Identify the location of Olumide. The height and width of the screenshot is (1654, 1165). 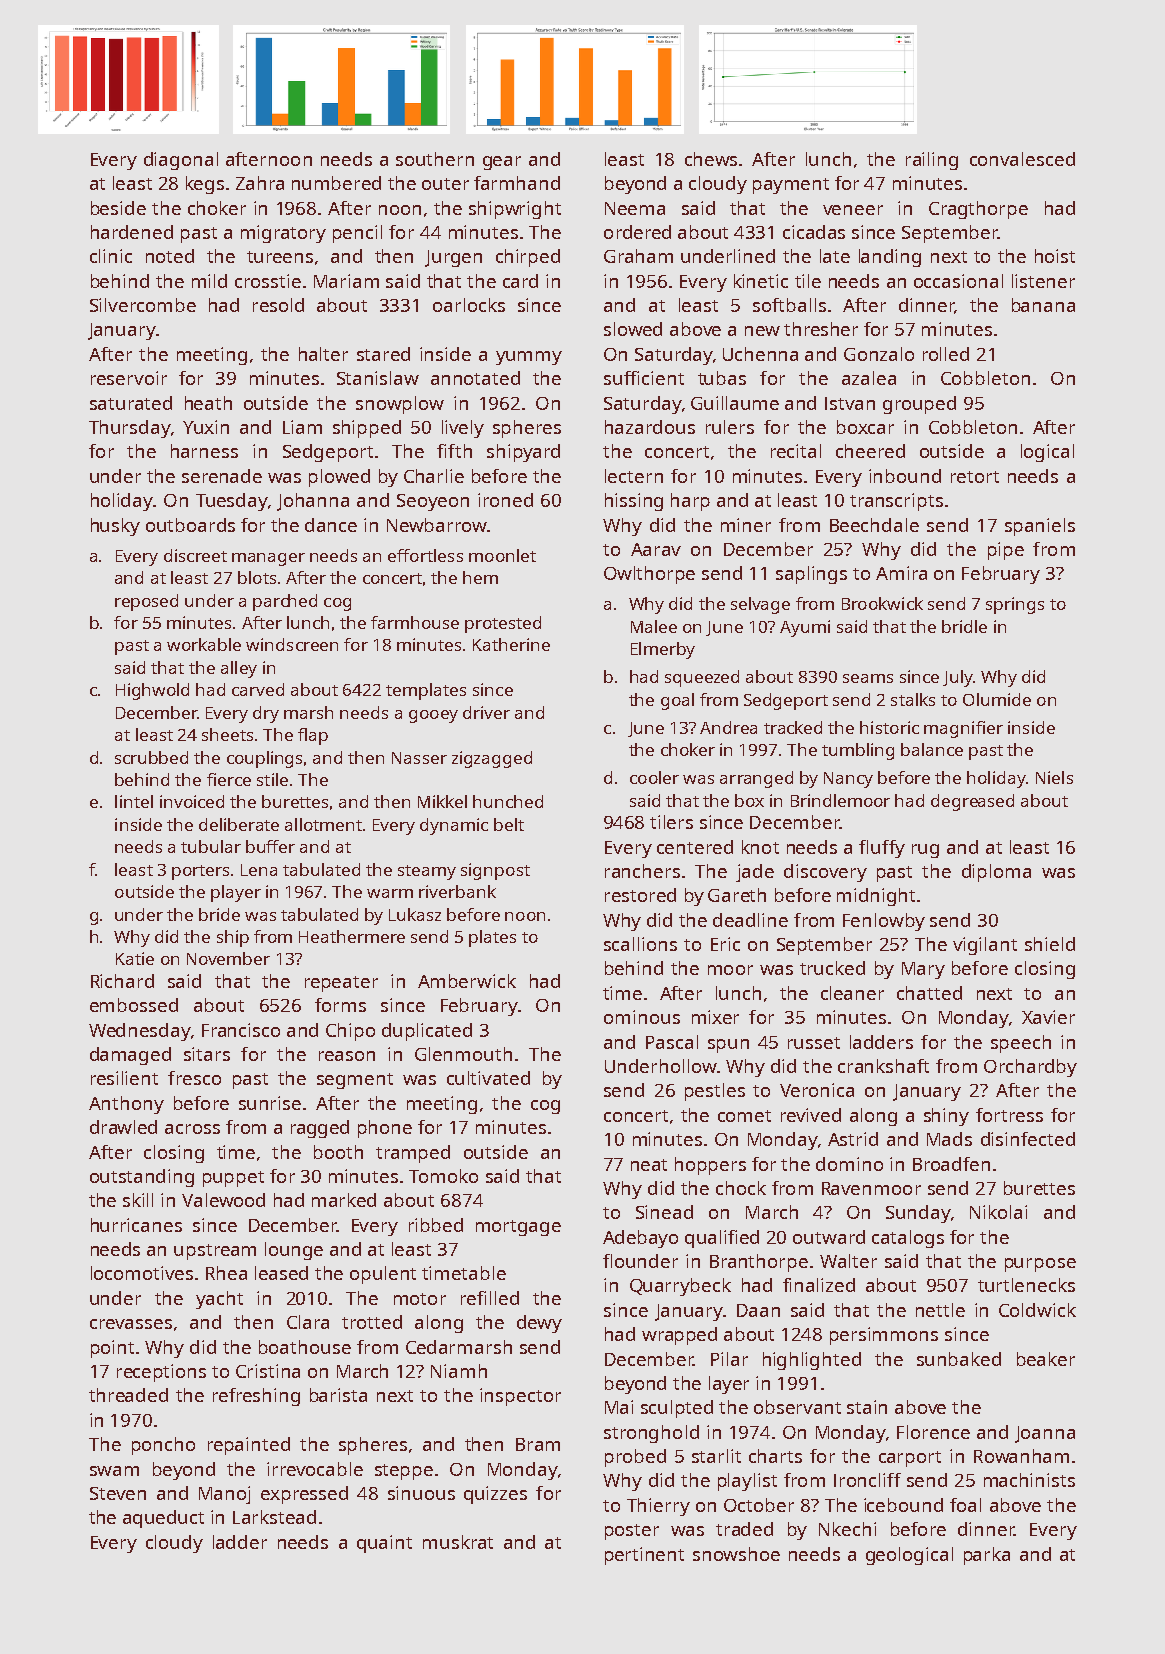
(997, 699).
